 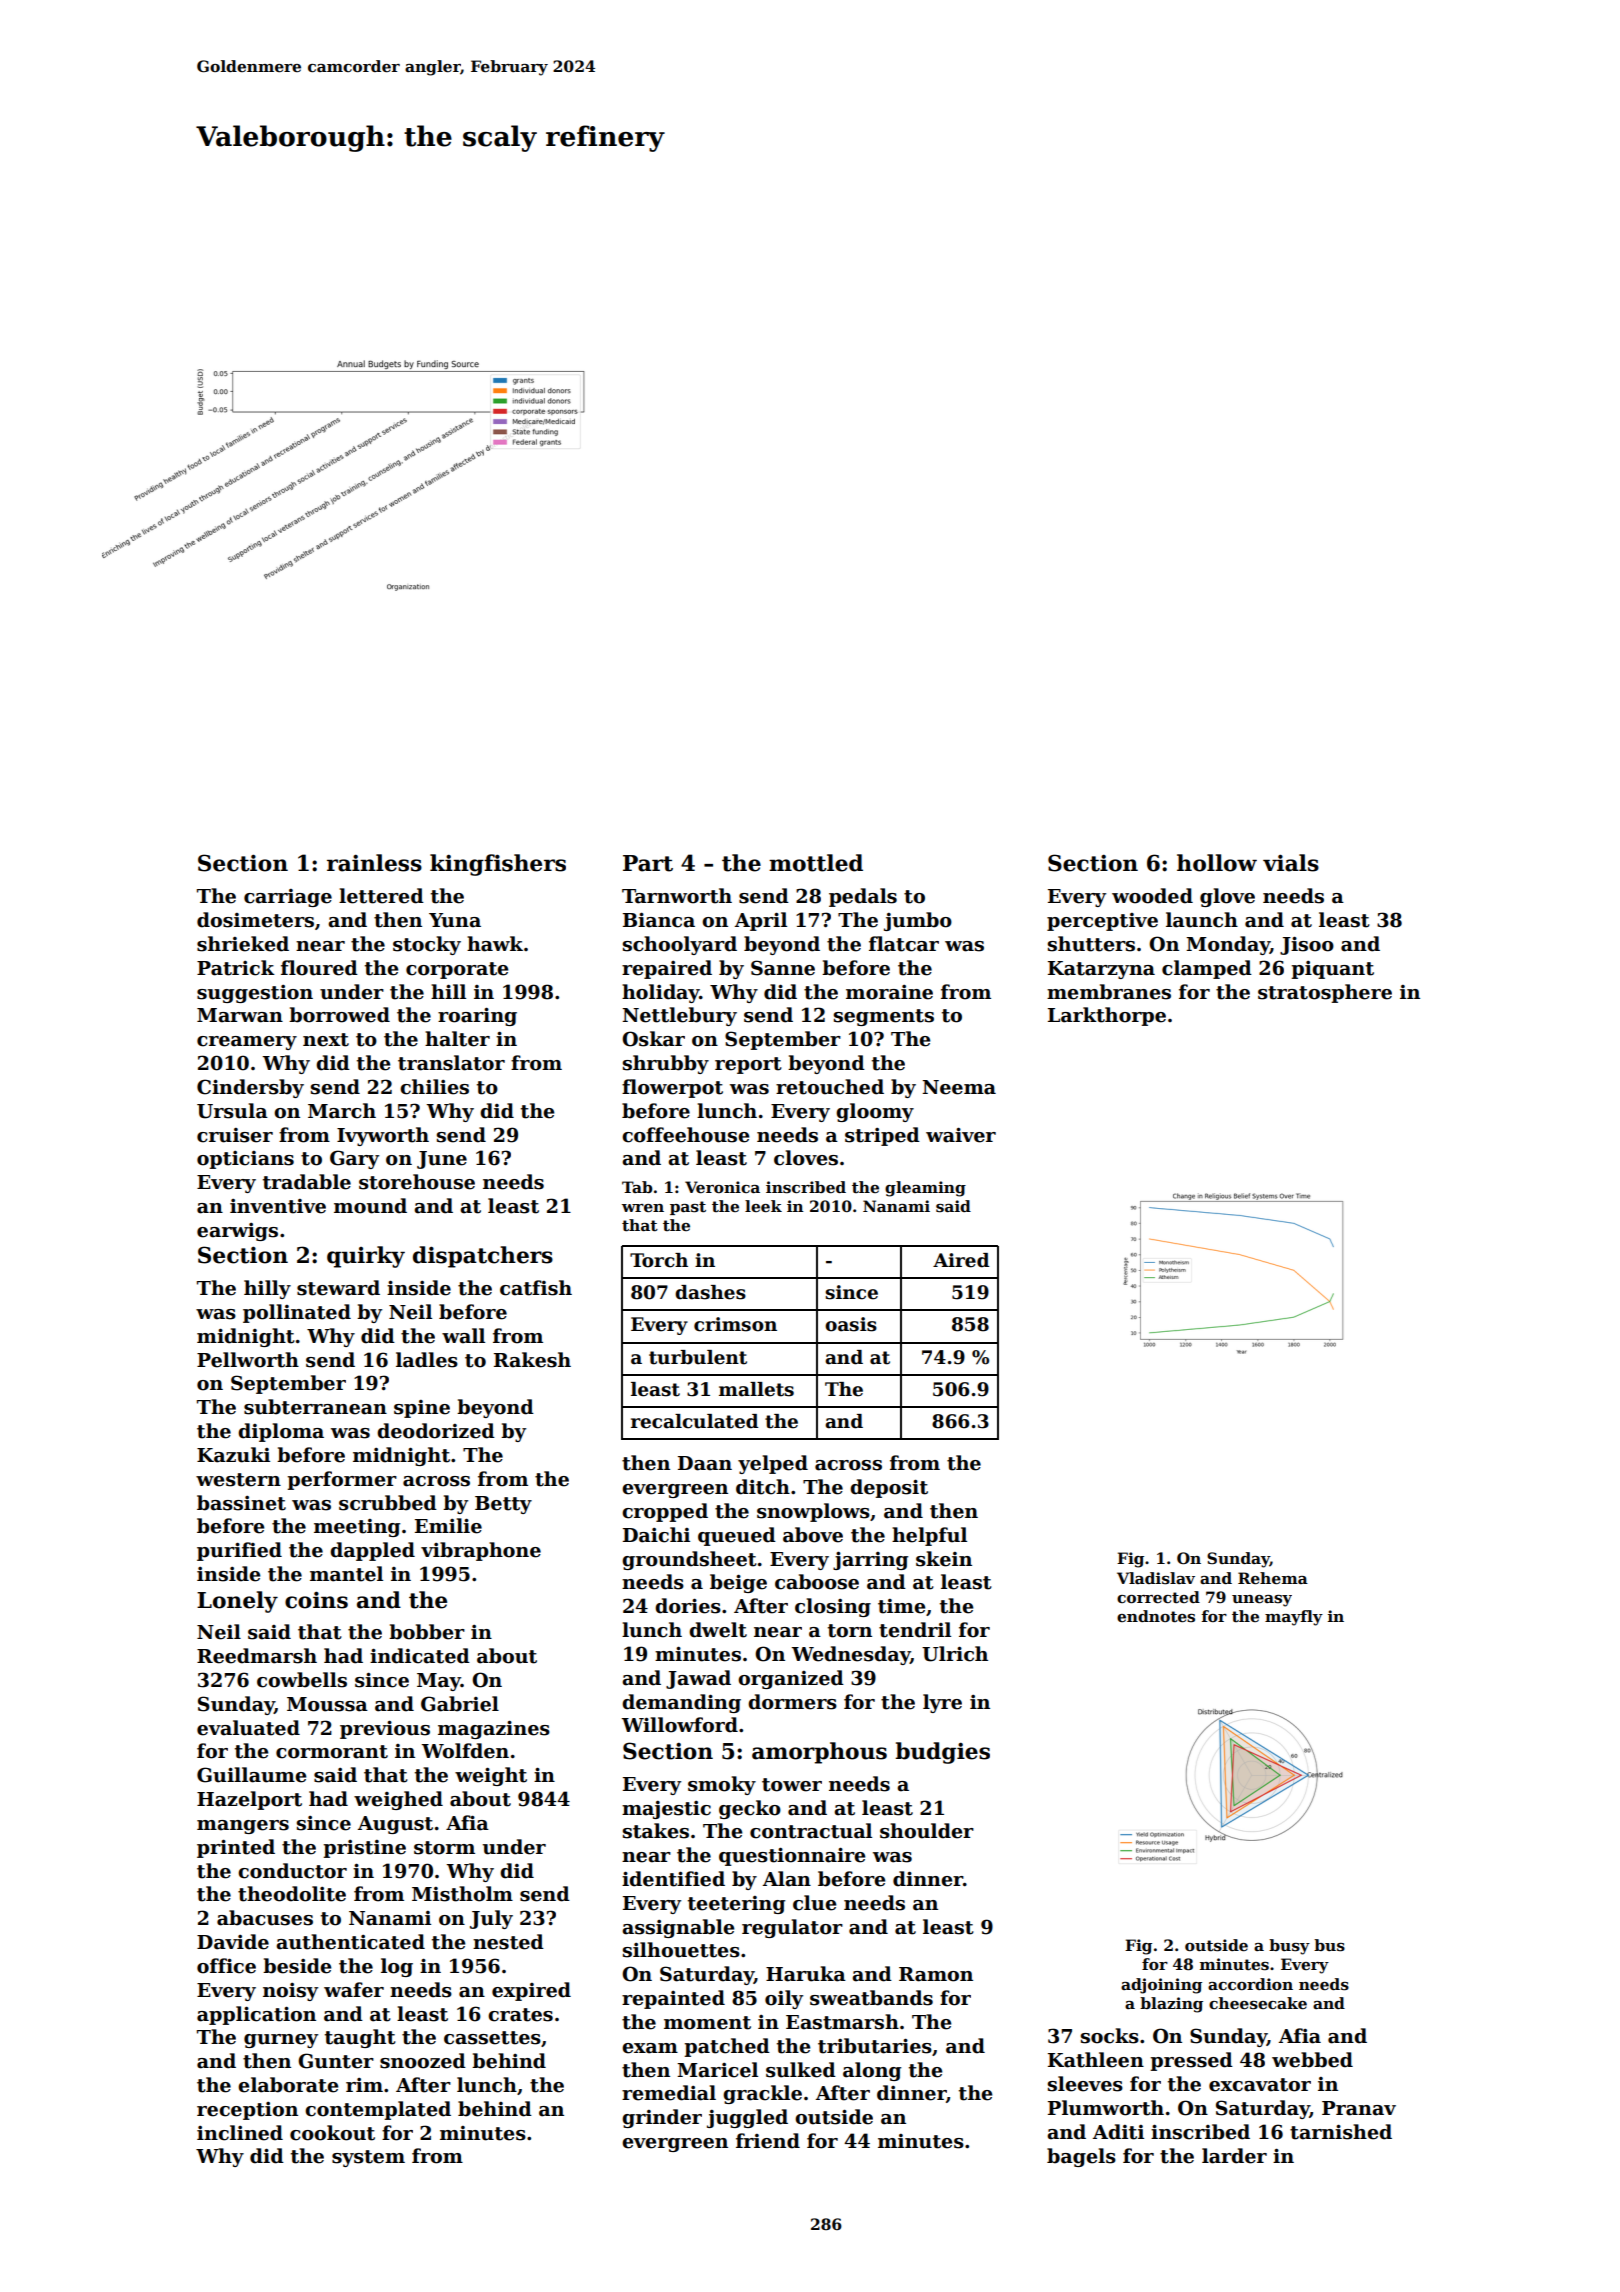 I want to click on stratosphere, so click(x=1325, y=993).
